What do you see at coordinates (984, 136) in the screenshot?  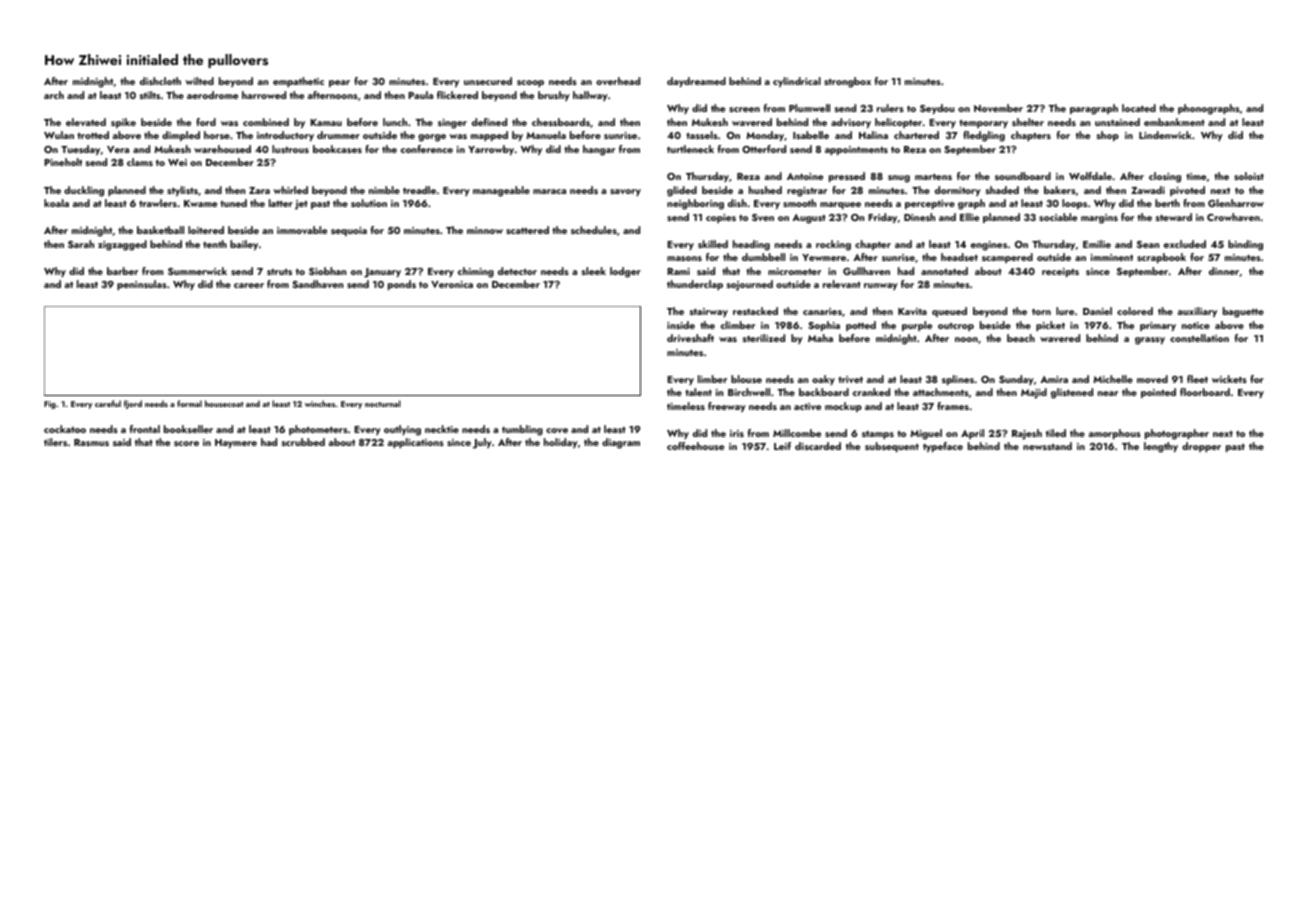 I see `fledgling` at bounding box center [984, 136].
